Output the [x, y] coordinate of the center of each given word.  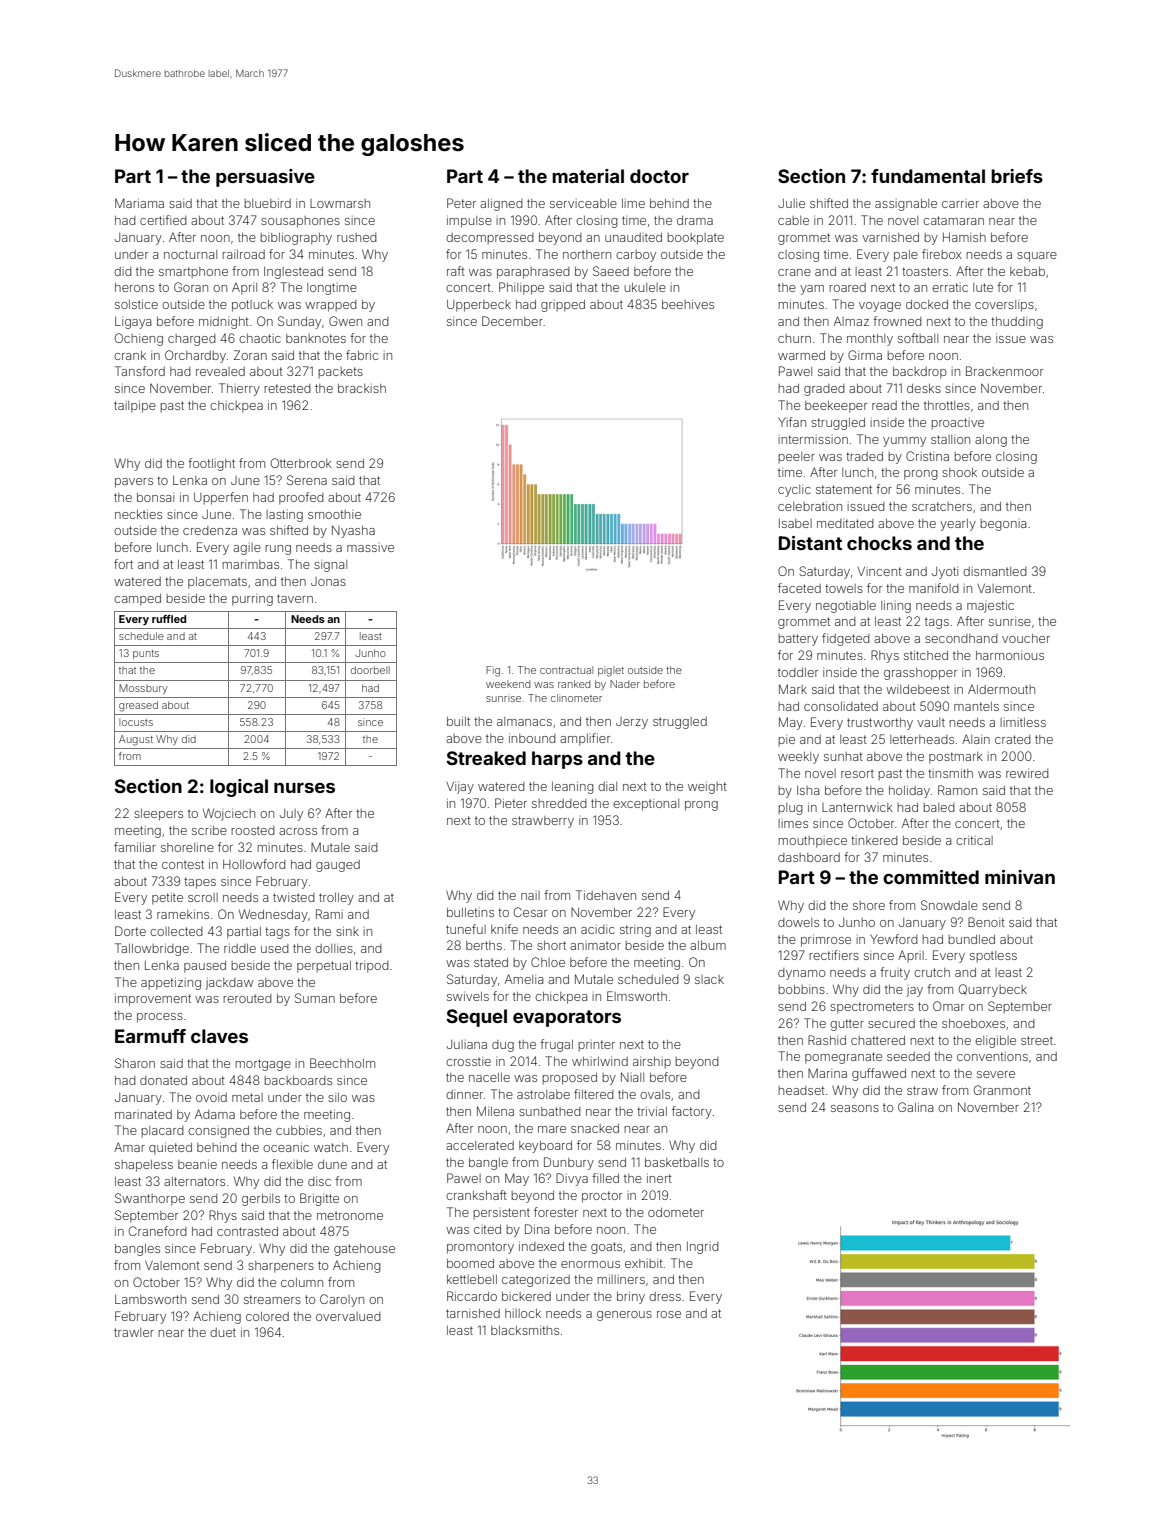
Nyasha [353, 531]
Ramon [957, 790]
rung [278, 550]
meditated [845, 523]
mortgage [263, 1065]
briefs [1017, 176]
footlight [211, 464]
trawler [134, 1332]
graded [824, 390]
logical [239, 788]
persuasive [265, 178]
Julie [791, 203]
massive [370, 548]
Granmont [1002, 1090]
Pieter [511, 803]
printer [596, 1045]
